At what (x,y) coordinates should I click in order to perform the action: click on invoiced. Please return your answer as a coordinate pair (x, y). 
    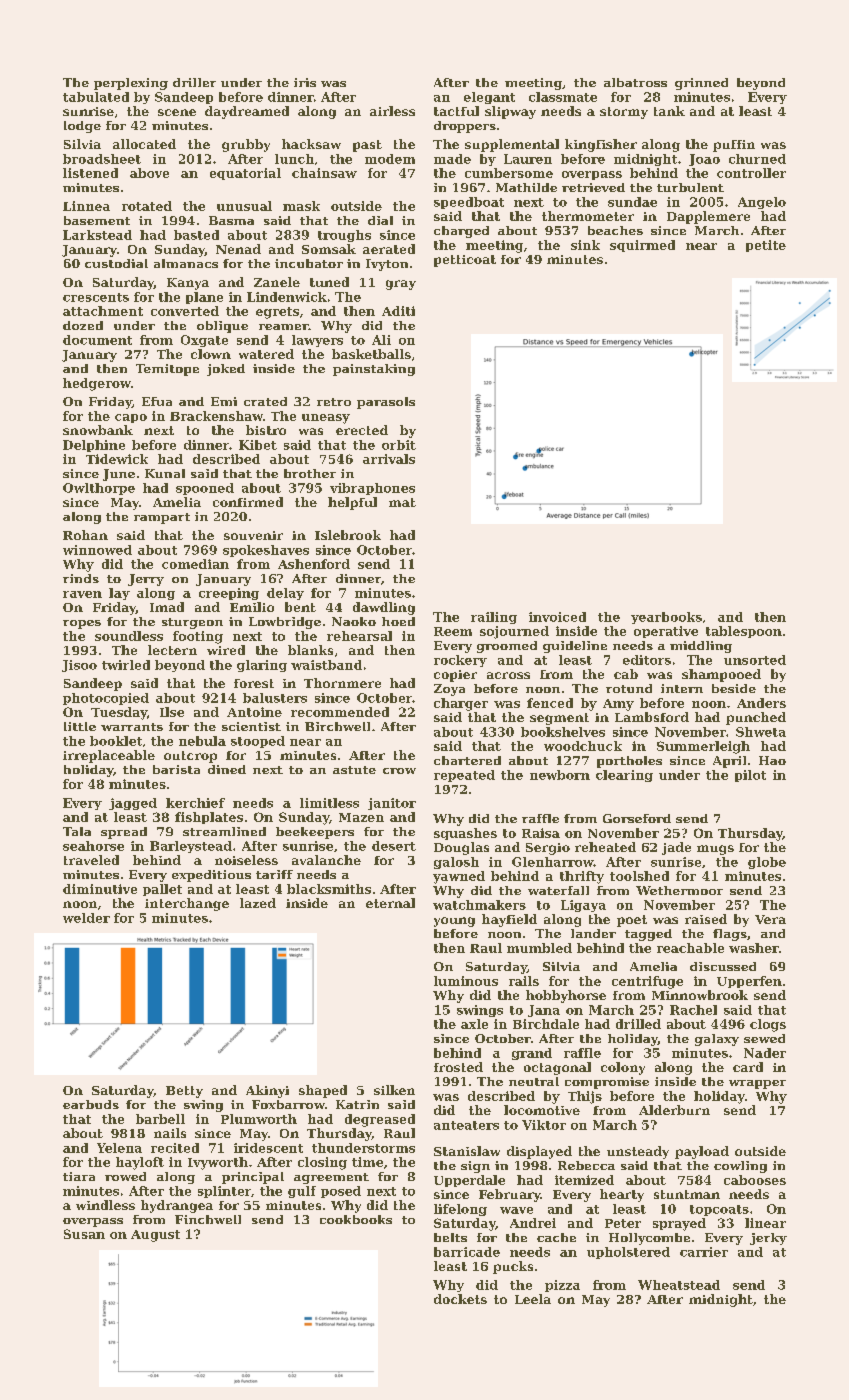
    Looking at the image, I should click on (557, 617).
